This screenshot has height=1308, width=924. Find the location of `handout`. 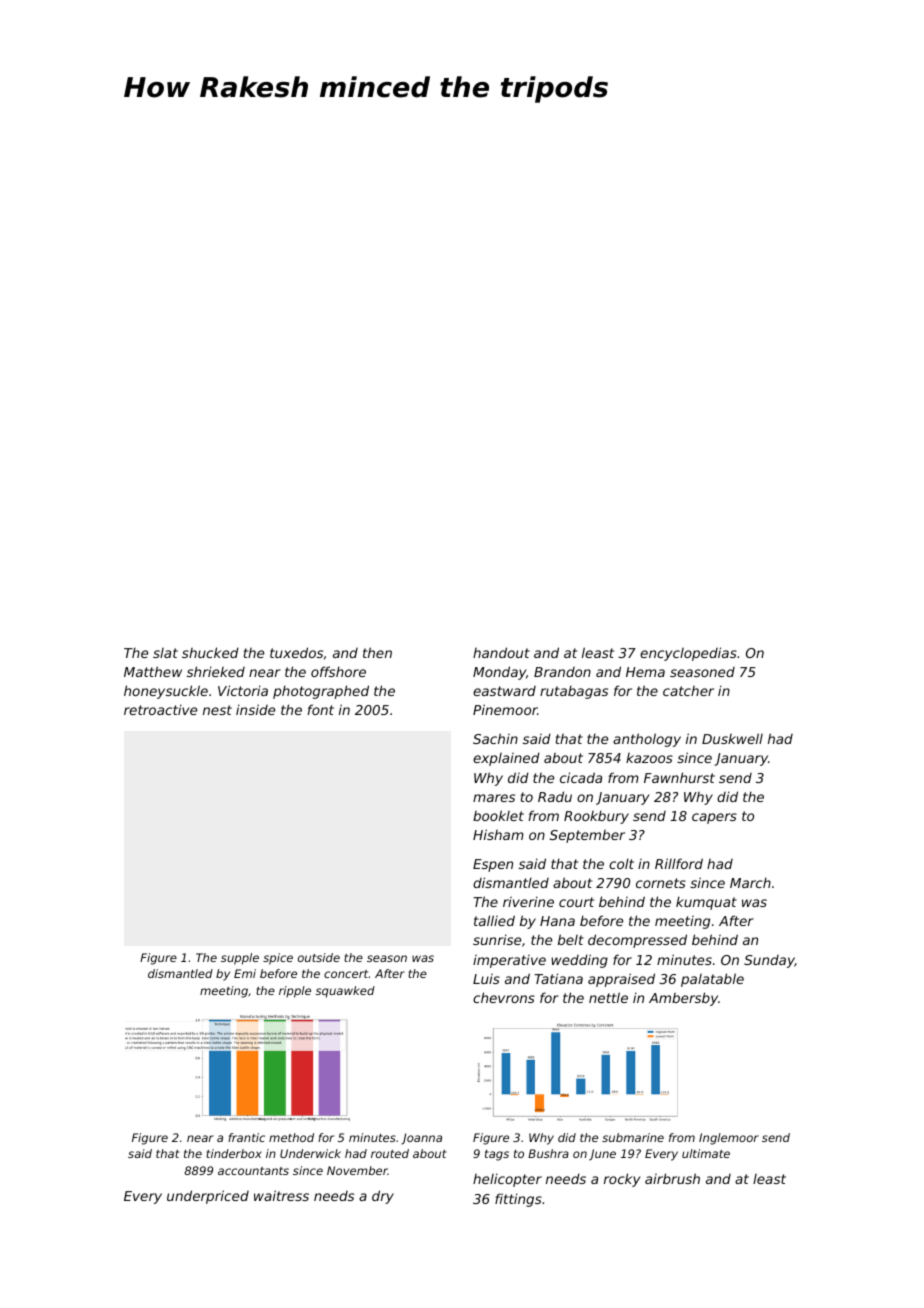

handout is located at coordinates (501, 652).
